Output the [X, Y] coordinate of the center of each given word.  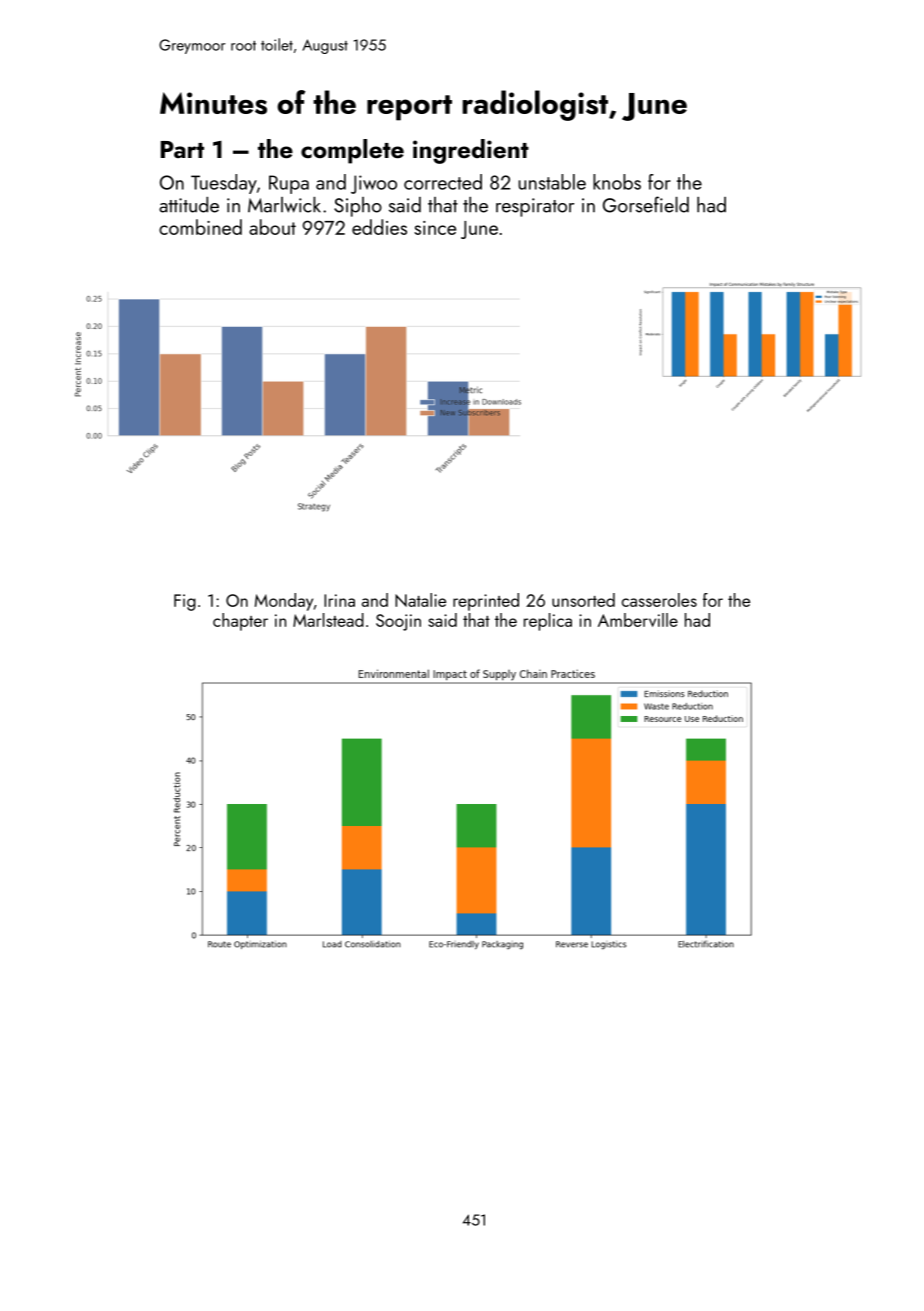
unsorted [583, 600]
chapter [240, 622]
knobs [617, 182]
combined [200, 227]
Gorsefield [646, 204]
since [435, 228]
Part [182, 149]
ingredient [471, 151]
